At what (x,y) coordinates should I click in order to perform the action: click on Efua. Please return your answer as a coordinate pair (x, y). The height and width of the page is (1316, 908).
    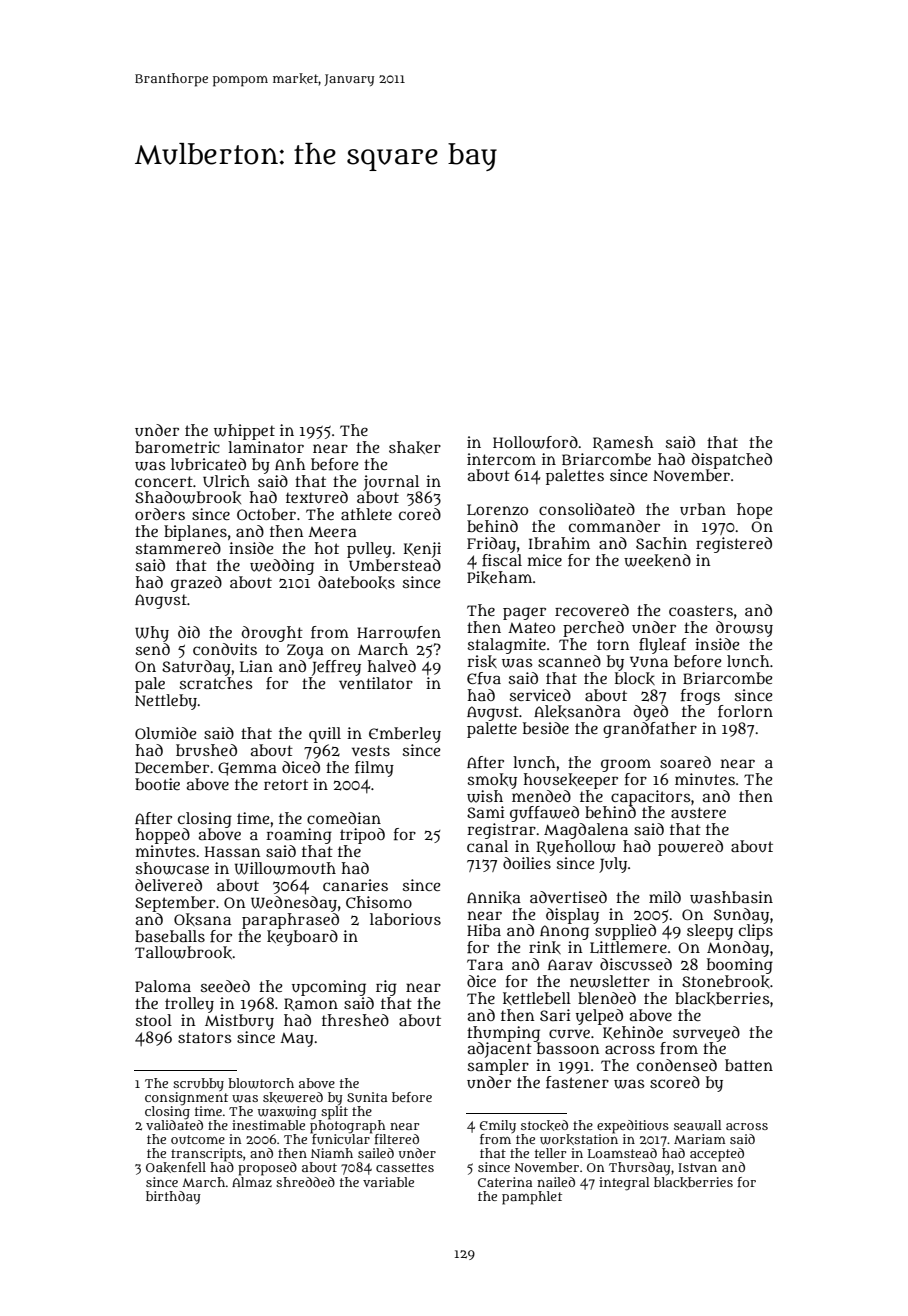
    Looking at the image, I should click on (484, 678).
